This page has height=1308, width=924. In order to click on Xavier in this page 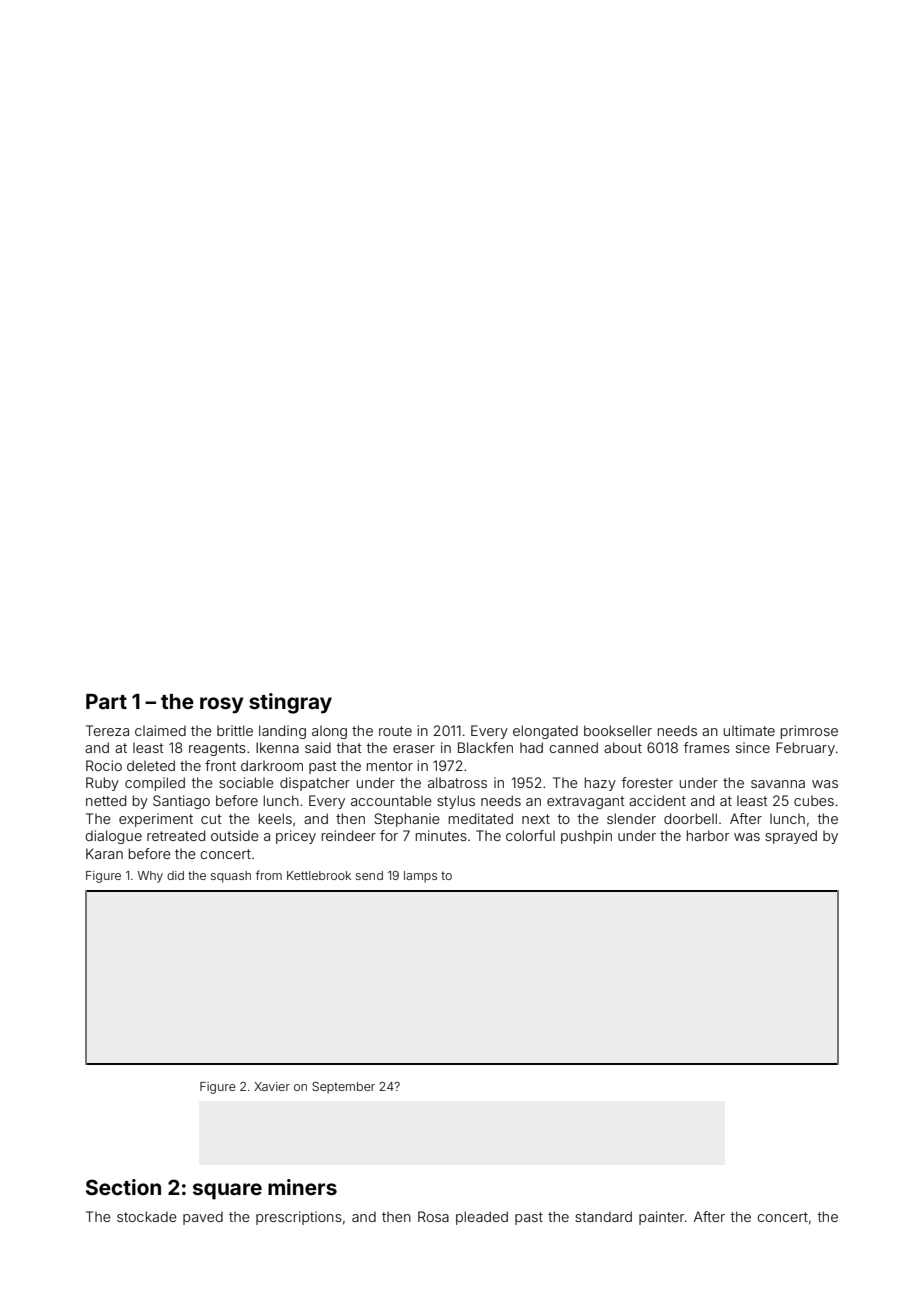, I will do `click(272, 1086)`.
